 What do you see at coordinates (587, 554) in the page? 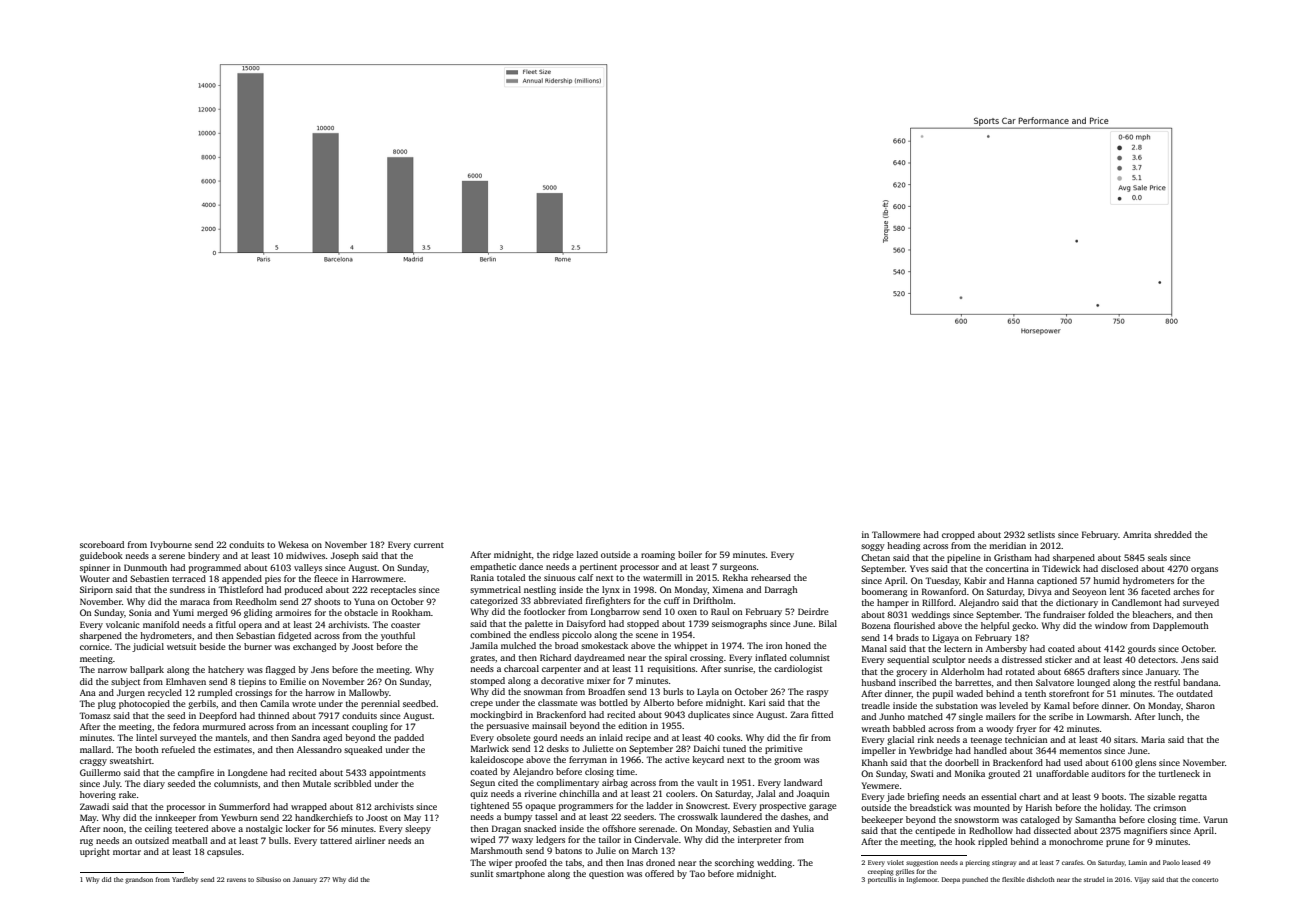
I see `lazed` at bounding box center [587, 554].
